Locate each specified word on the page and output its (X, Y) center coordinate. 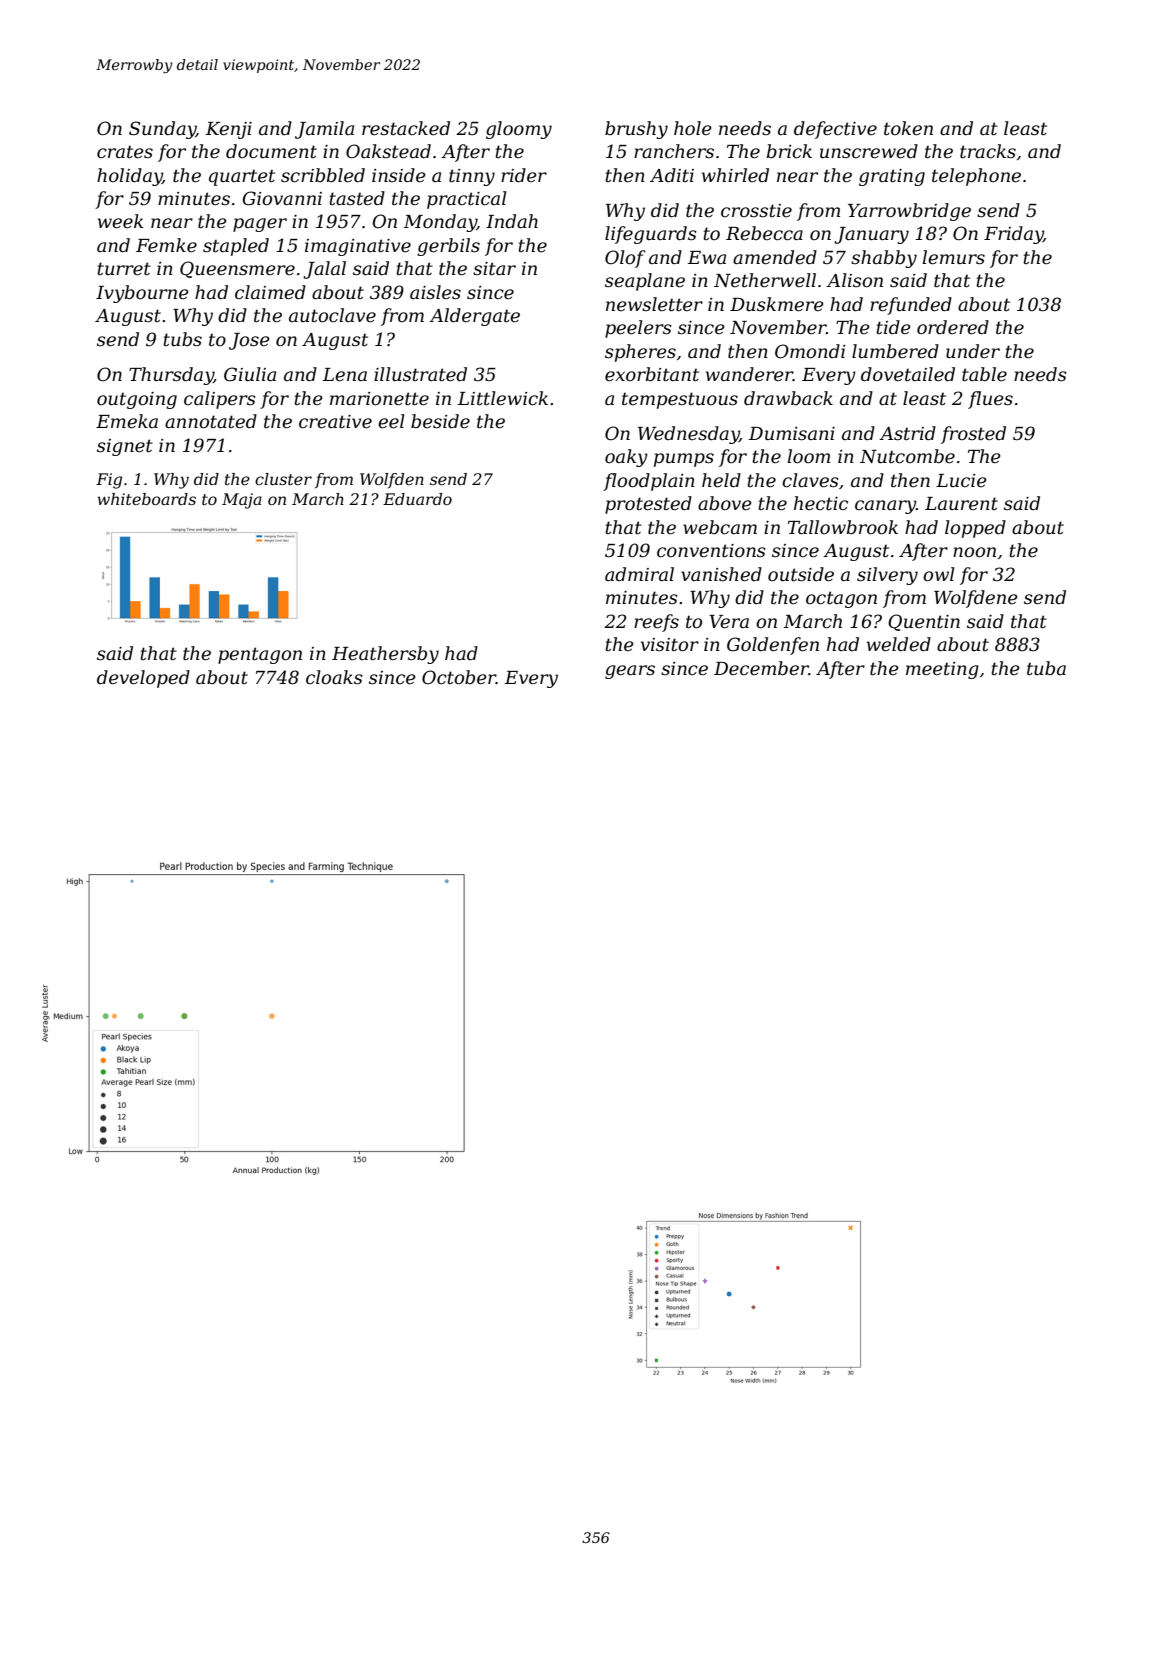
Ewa (706, 257)
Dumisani (791, 433)
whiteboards (146, 499)
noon (974, 552)
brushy (636, 130)
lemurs (953, 257)
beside (440, 421)
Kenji (228, 130)
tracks (988, 151)
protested (648, 505)
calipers (220, 400)
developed (143, 679)
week (120, 221)
